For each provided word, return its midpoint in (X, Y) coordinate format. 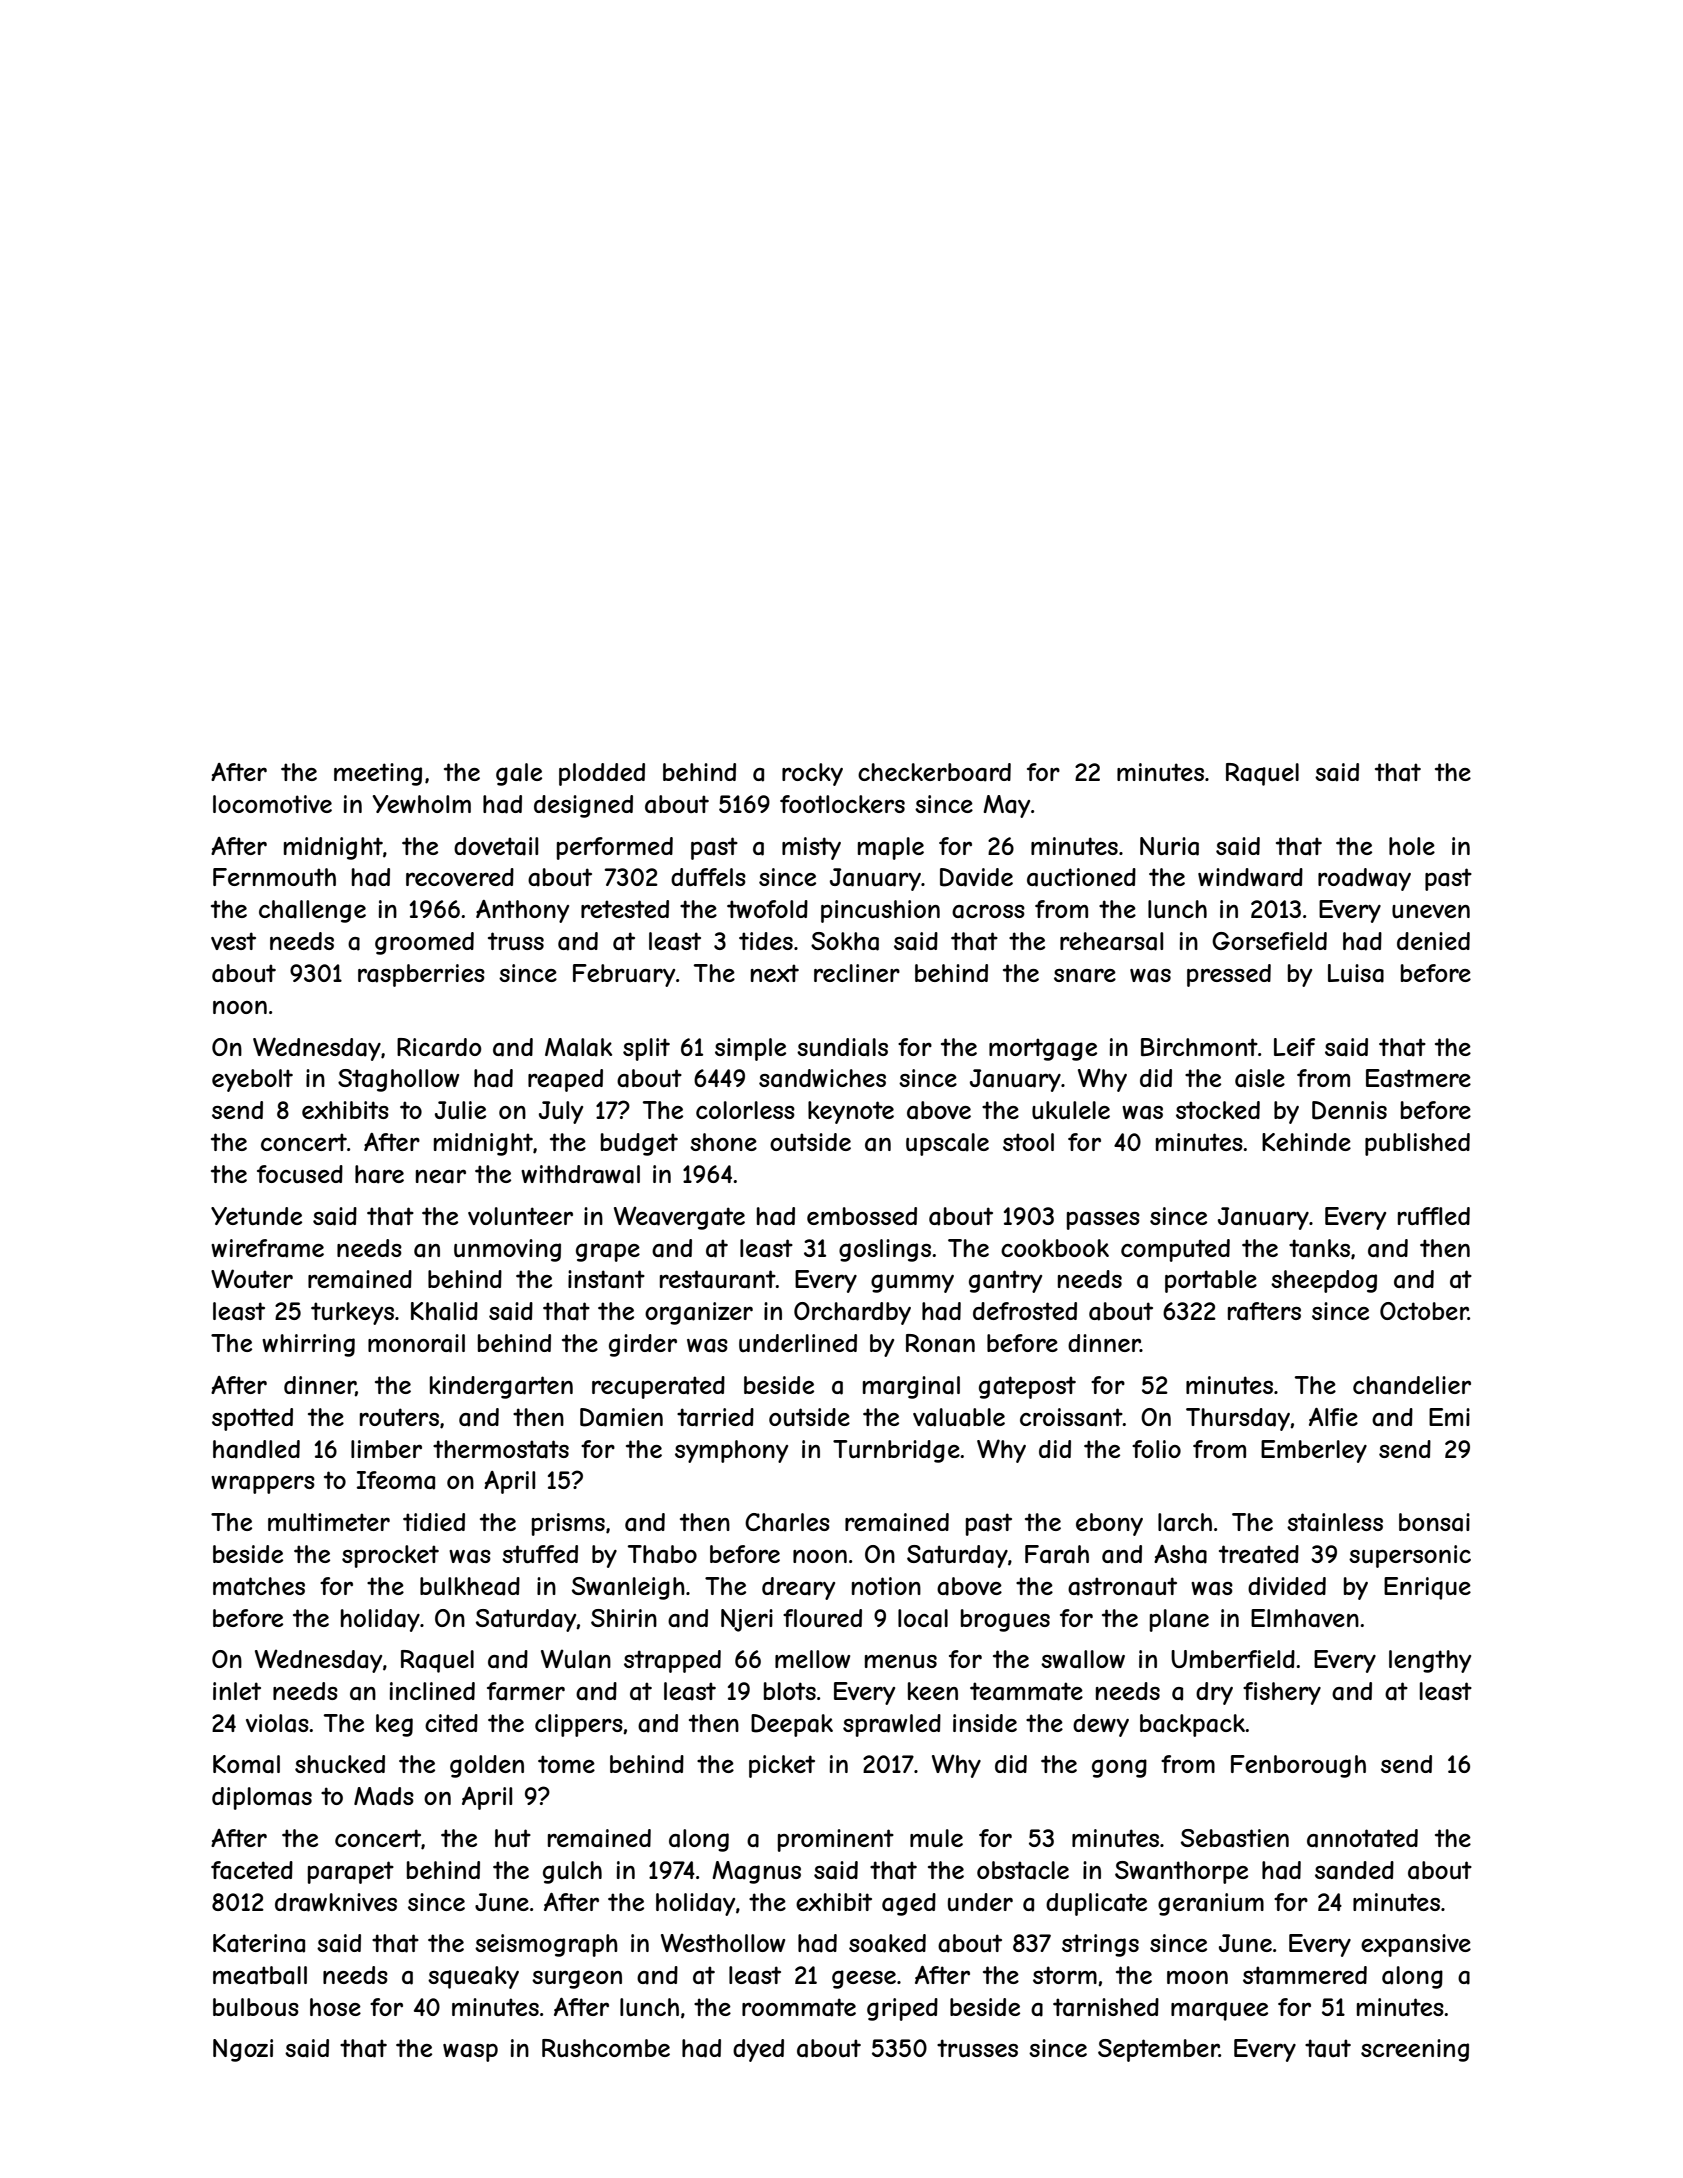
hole (1412, 846)
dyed (758, 2050)
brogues (1005, 1620)
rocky (812, 774)
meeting (378, 774)
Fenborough (1298, 1766)
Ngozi (243, 2050)
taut (1328, 2048)
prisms (568, 1524)
